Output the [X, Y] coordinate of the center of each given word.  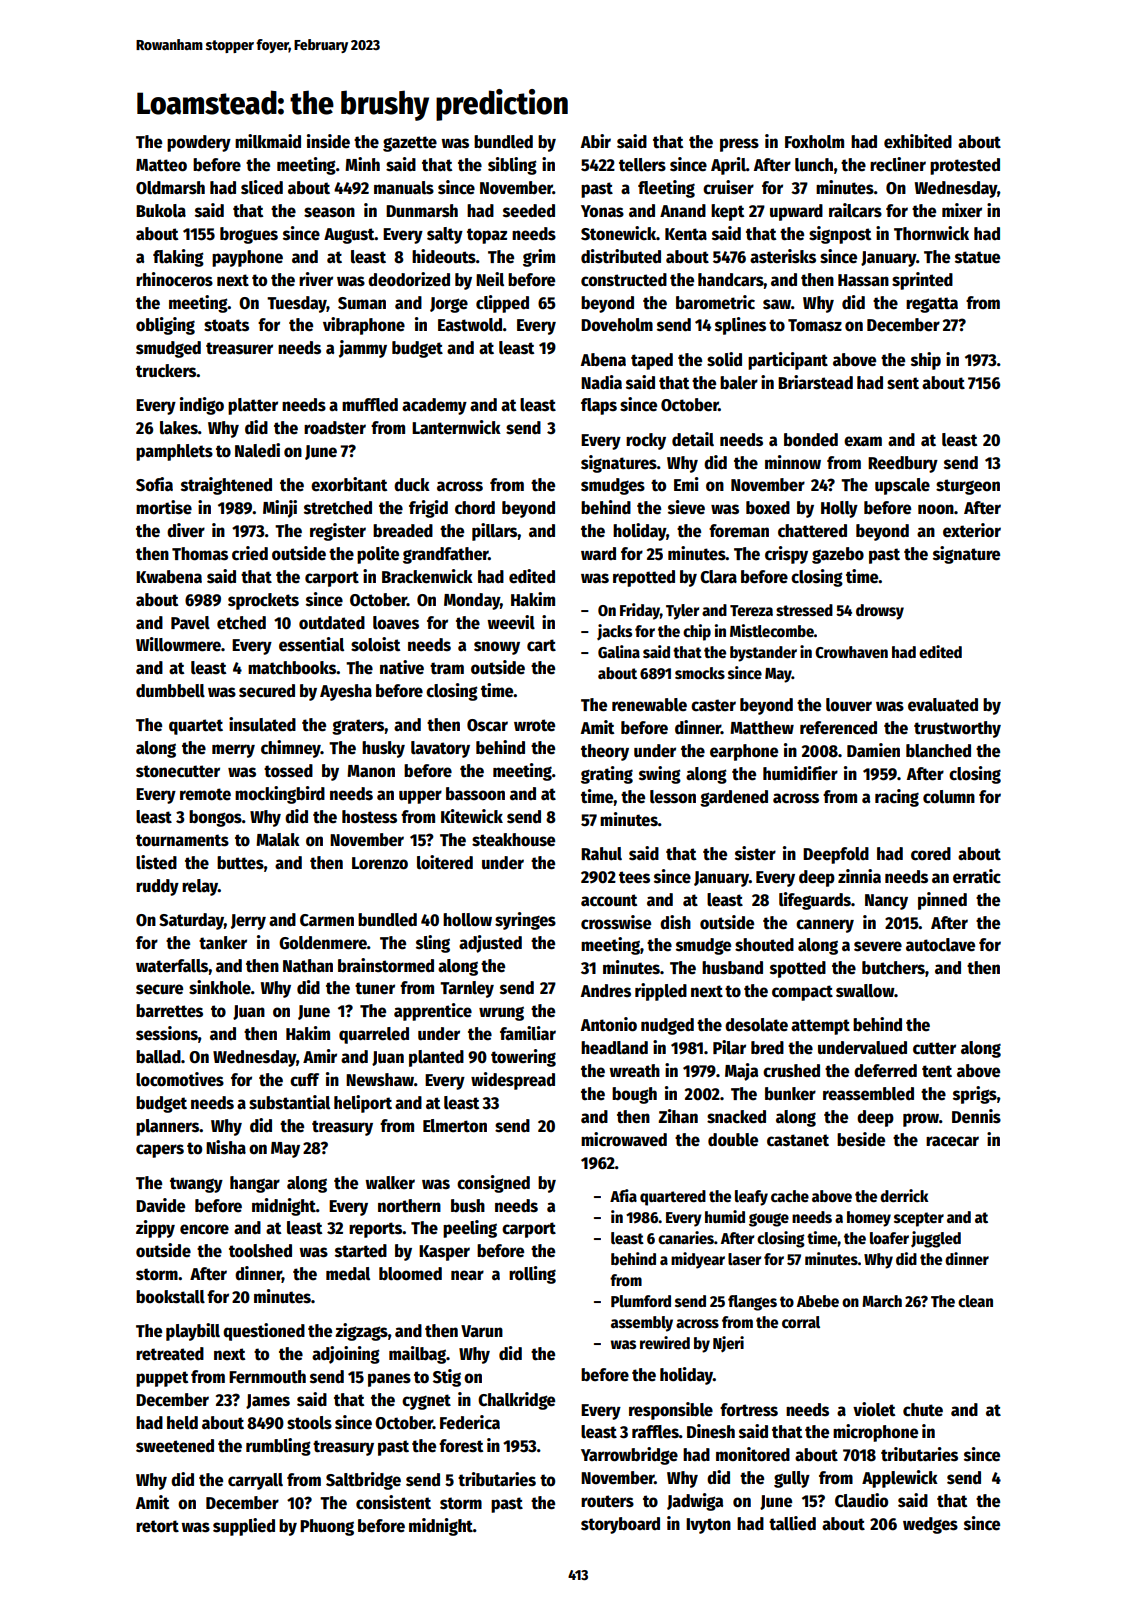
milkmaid [268, 141]
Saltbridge [363, 1481]
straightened [226, 486]
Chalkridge [516, 1401]
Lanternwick [456, 427]
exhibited [918, 141]
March [882, 1301]
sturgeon [968, 487]
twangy [196, 1185]
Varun [482, 1331]
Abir [595, 141]
